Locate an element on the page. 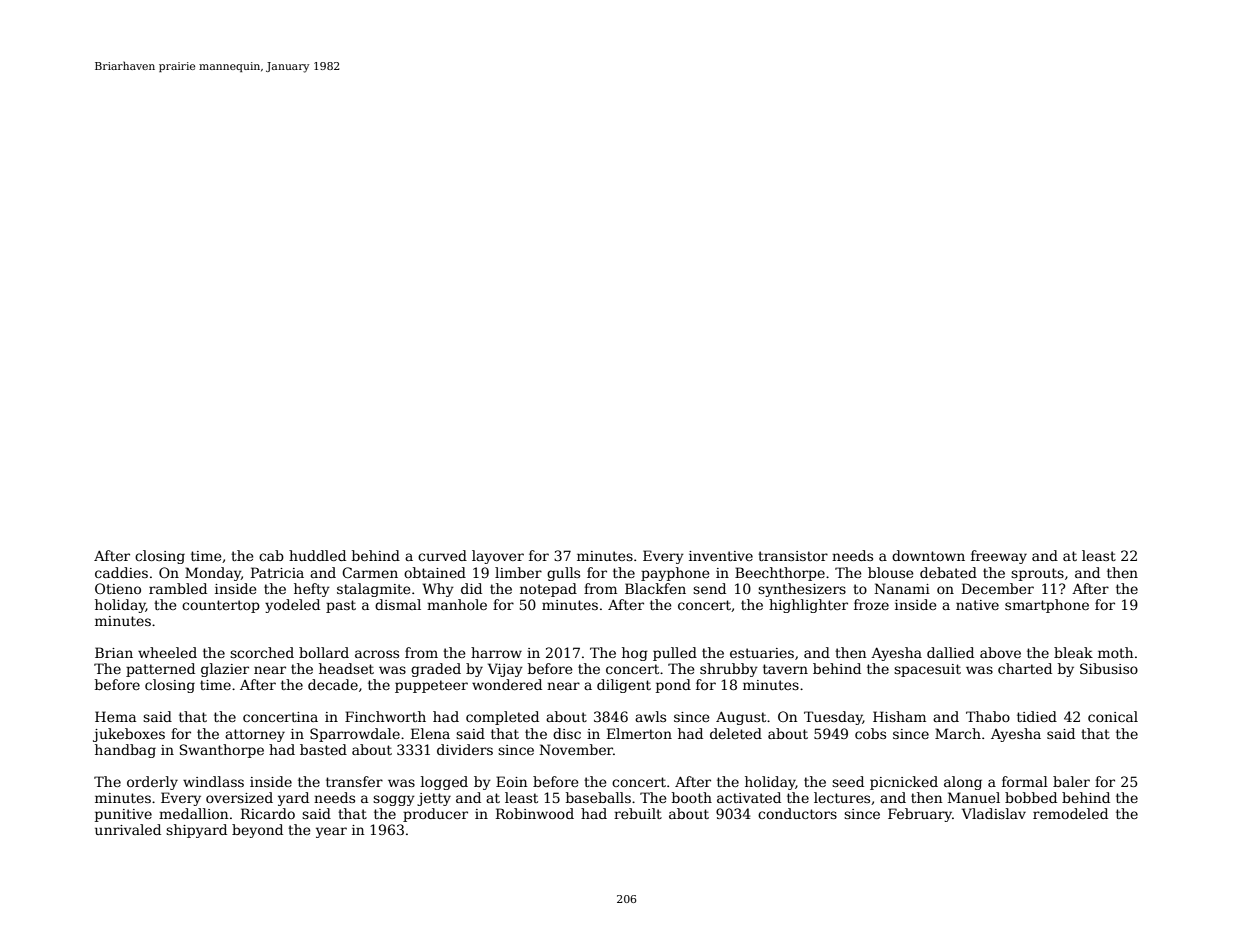 This image has height=952, width=1233. bobbed is located at coordinates (1031, 797).
